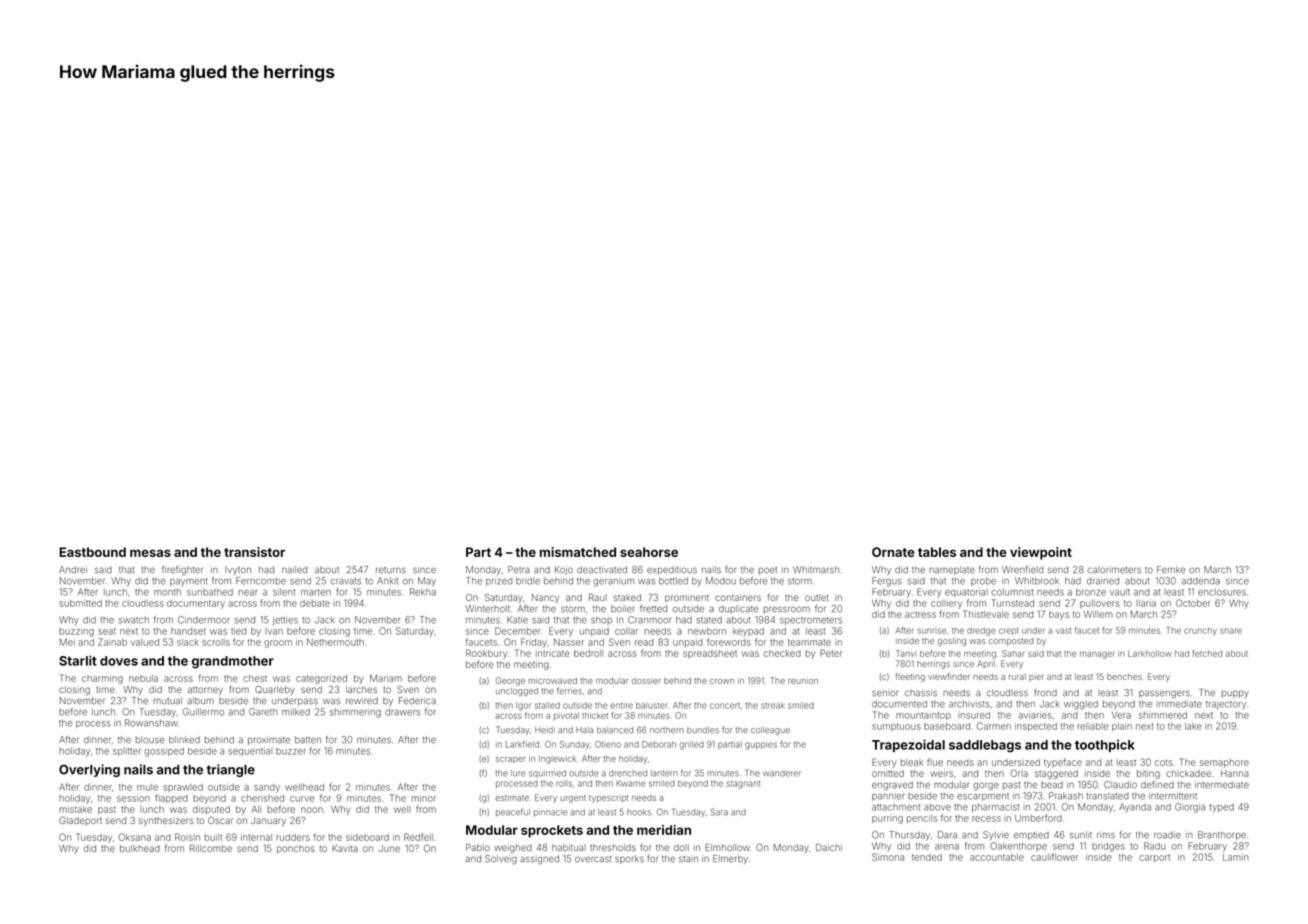 The width and height of the page is (1308, 924). I want to click on minor, so click(424, 799).
